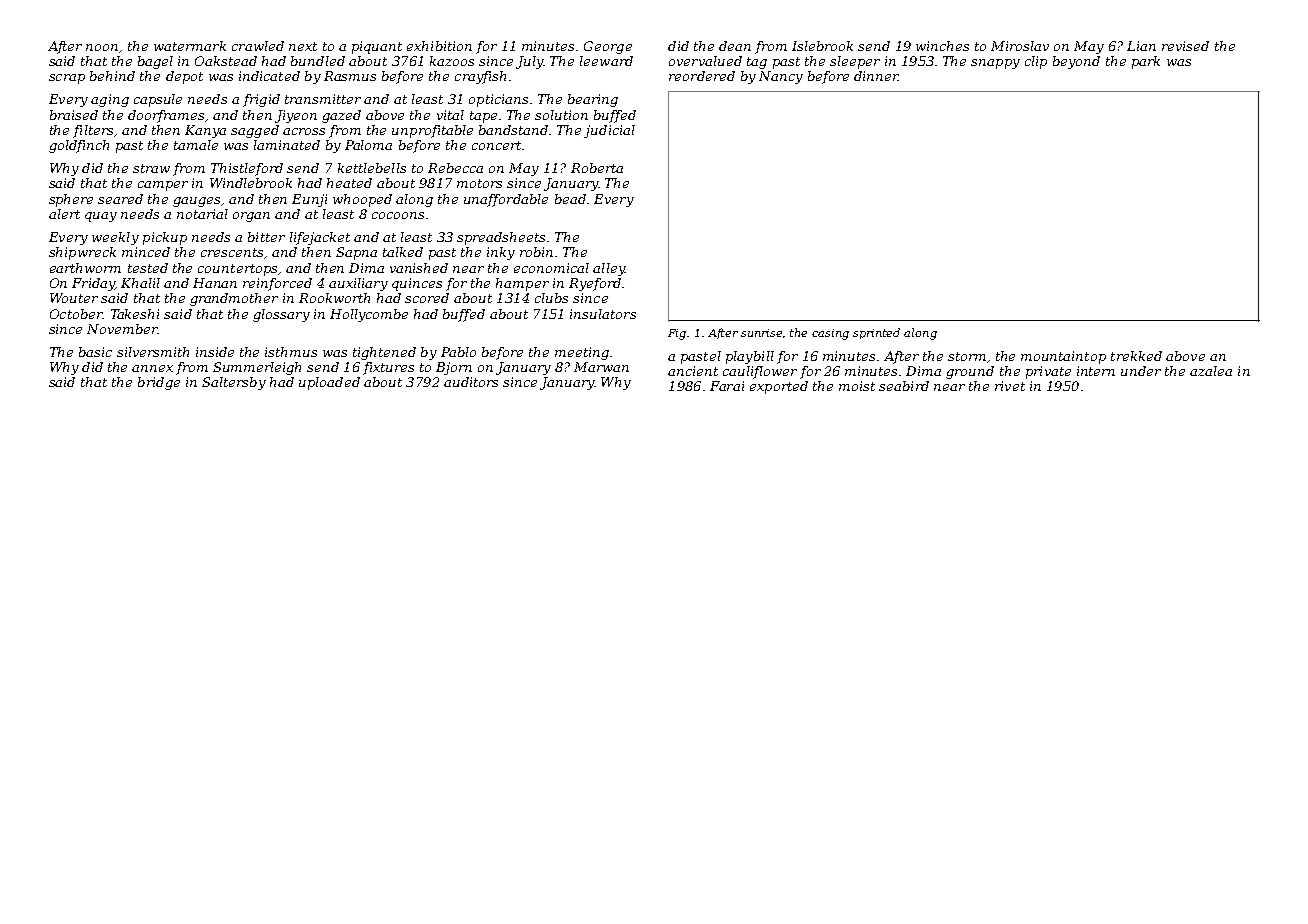 Image resolution: width=1308 pixels, height=924 pixels. What do you see at coordinates (1020, 46) in the screenshot?
I see `Miroslav` at bounding box center [1020, 46].
